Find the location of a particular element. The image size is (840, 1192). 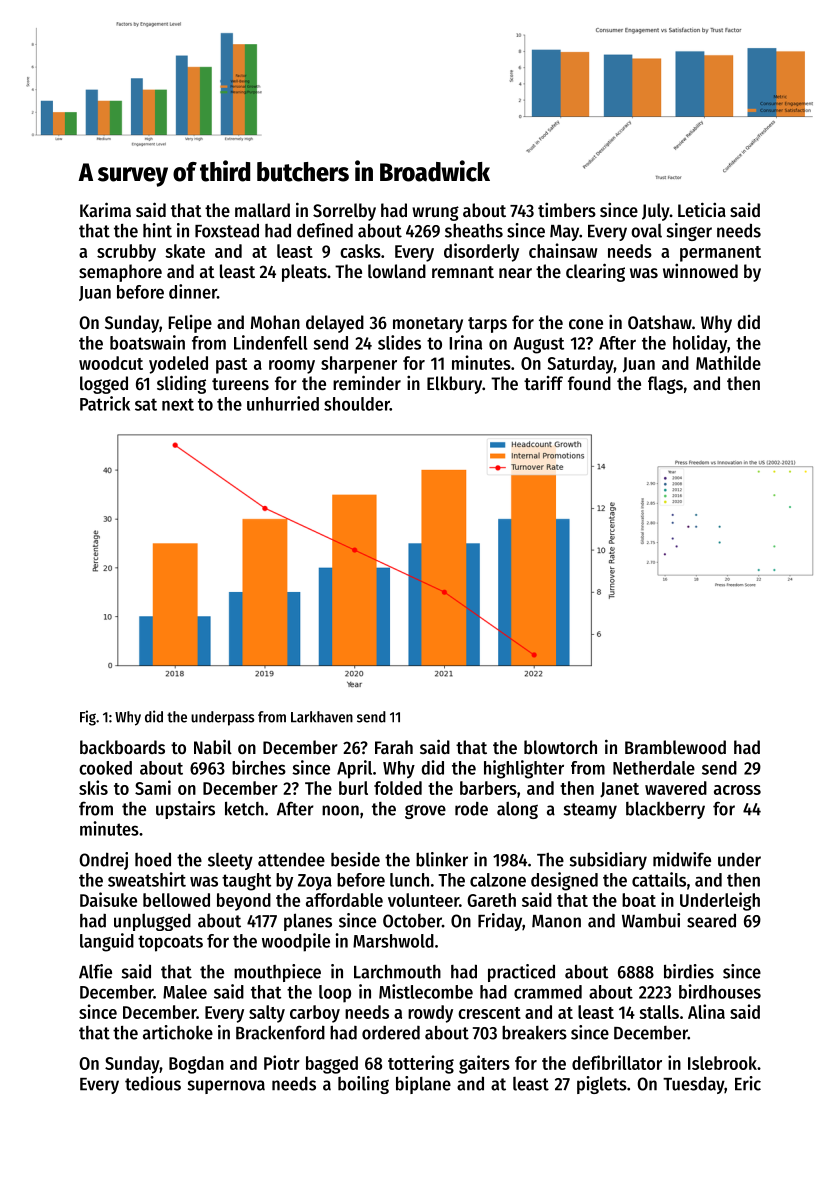

practiced is located at coordinates (521, 973).
